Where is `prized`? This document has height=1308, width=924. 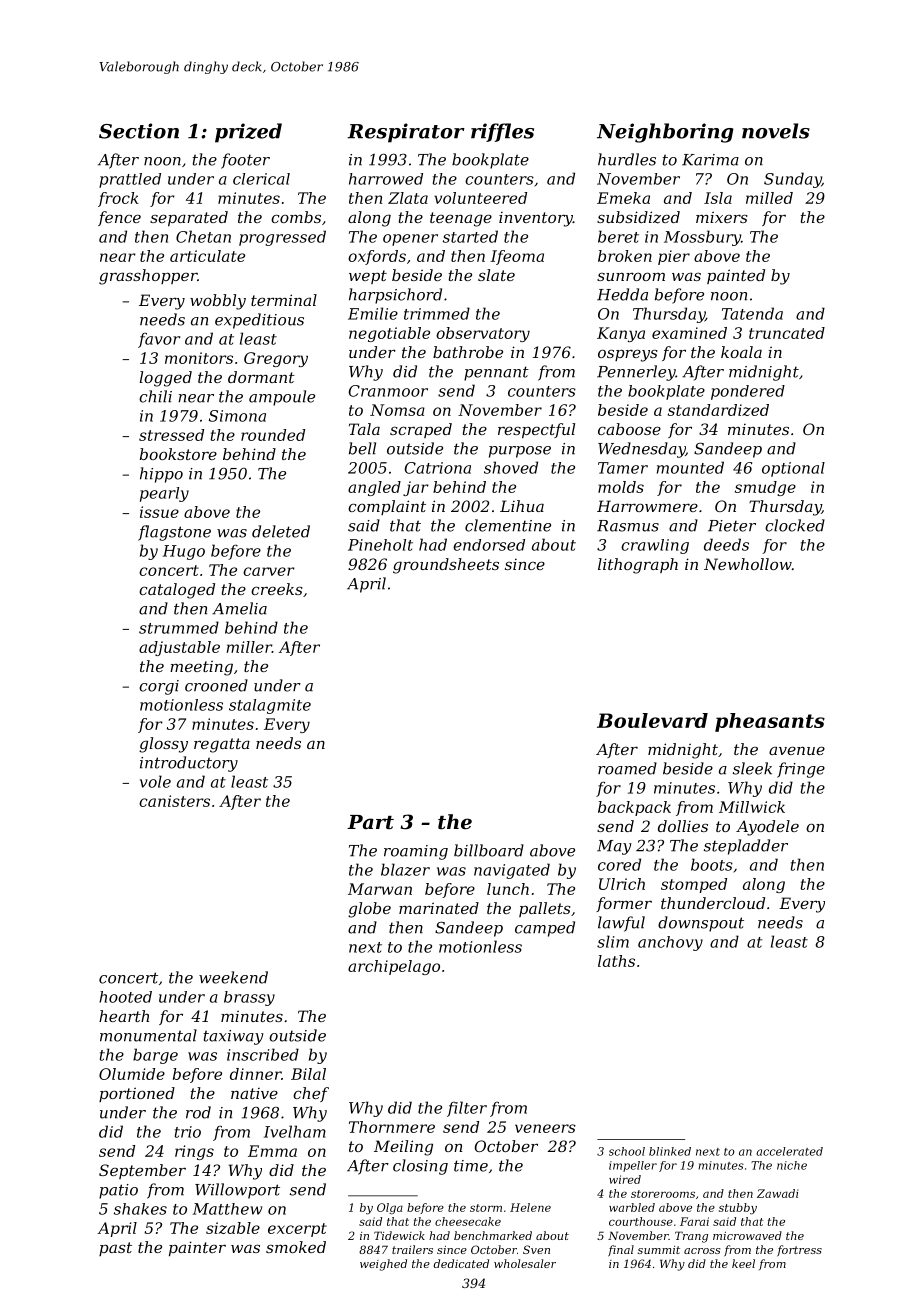 prized is located at coordinates (248, 133).
